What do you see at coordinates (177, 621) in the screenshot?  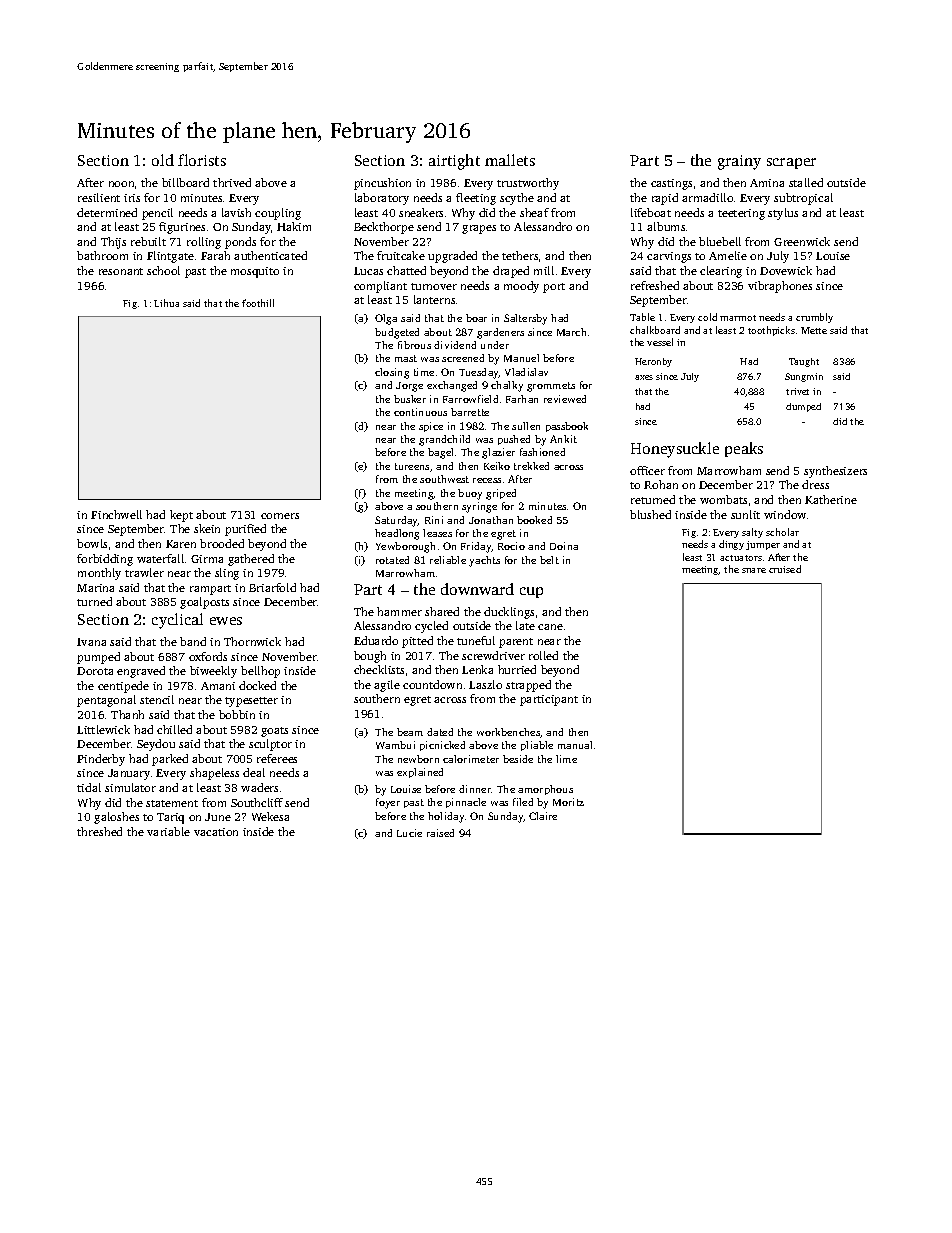 I see `cyclical` at bounding box center [177, 621].
